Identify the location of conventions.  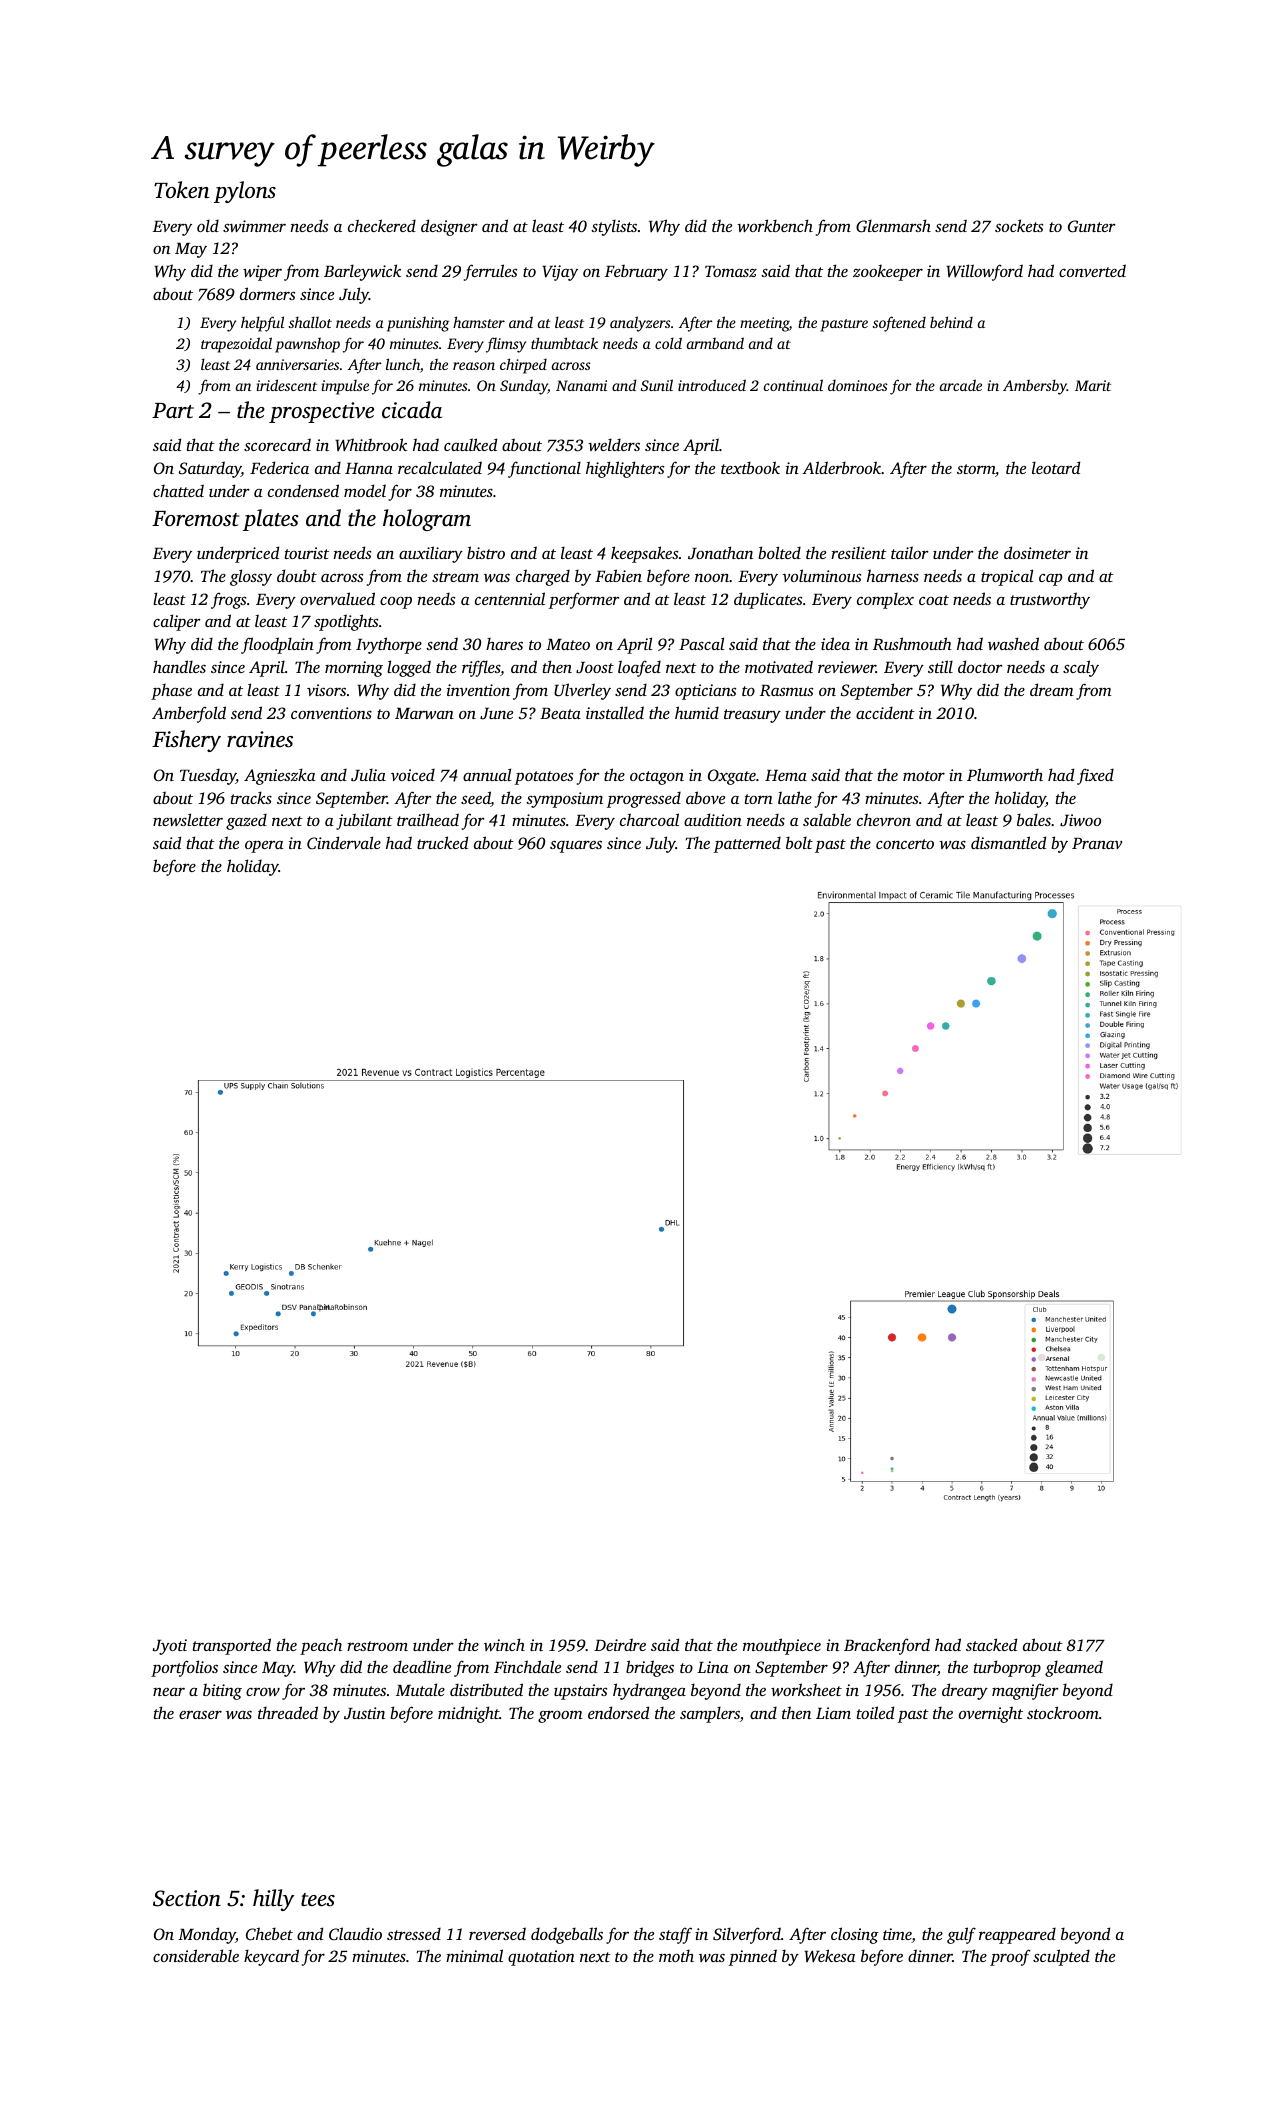
(331, 713).
